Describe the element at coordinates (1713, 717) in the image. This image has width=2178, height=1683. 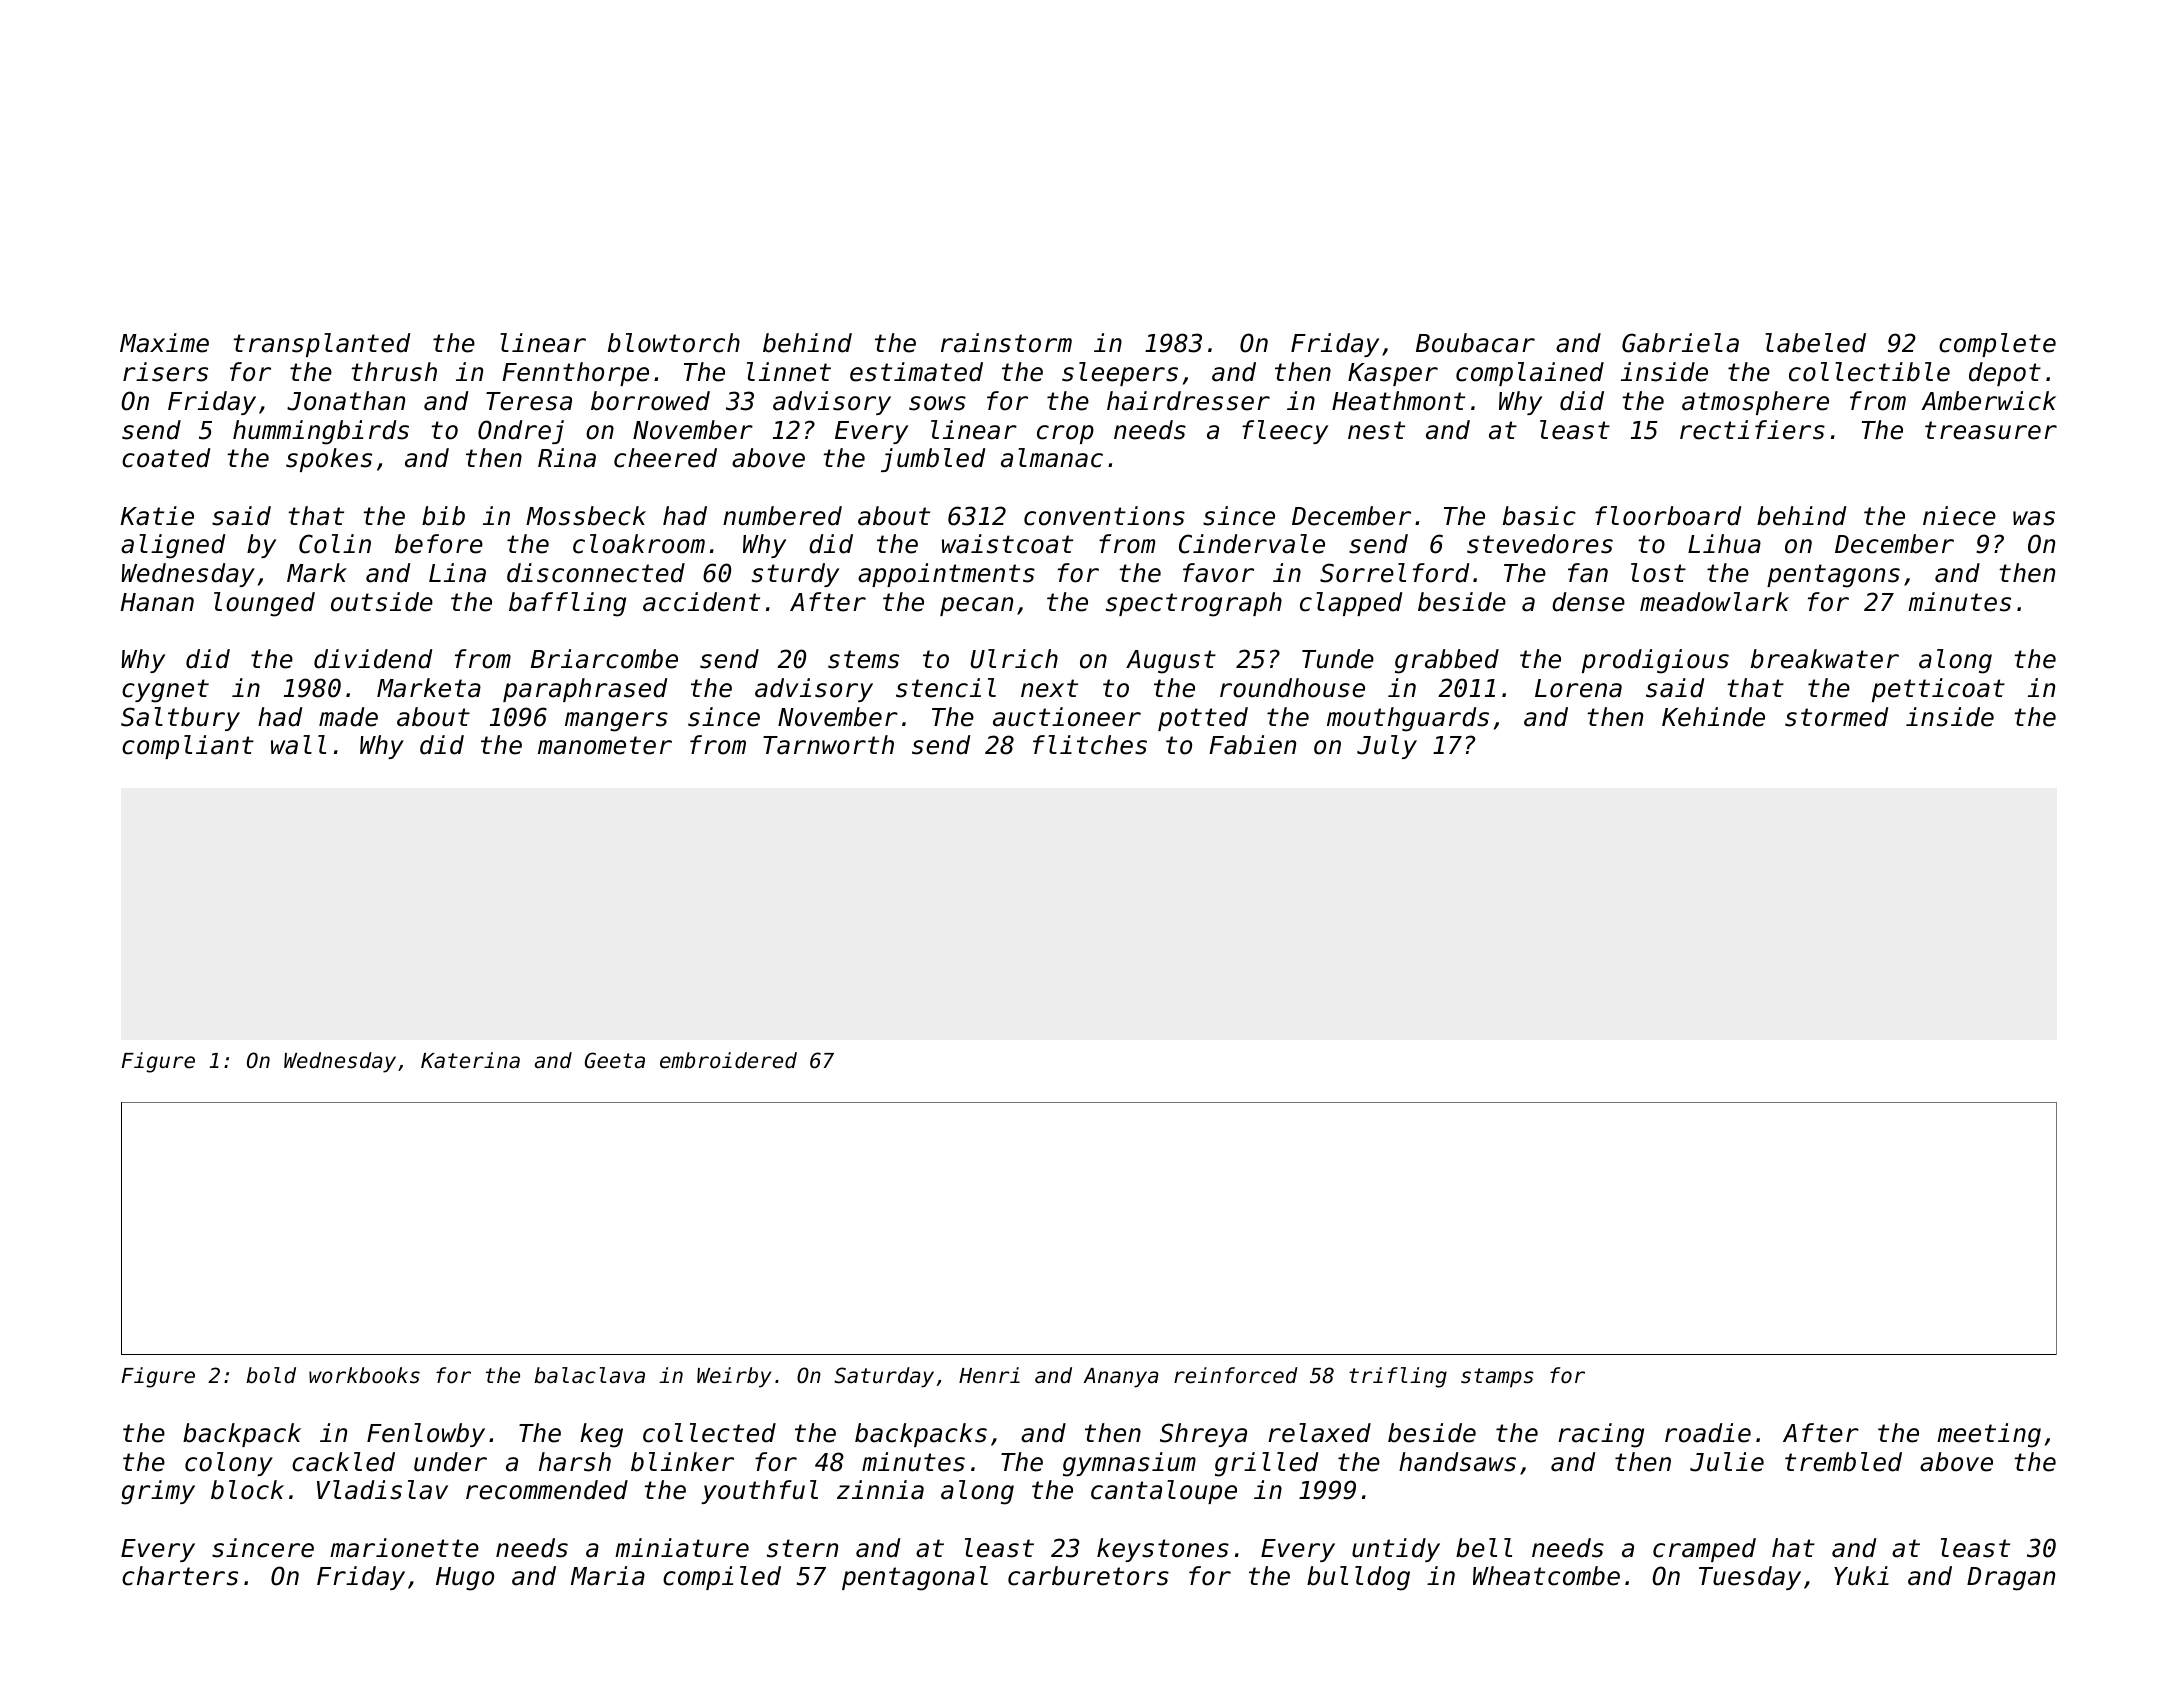
I see `Kehinde` at that location.
